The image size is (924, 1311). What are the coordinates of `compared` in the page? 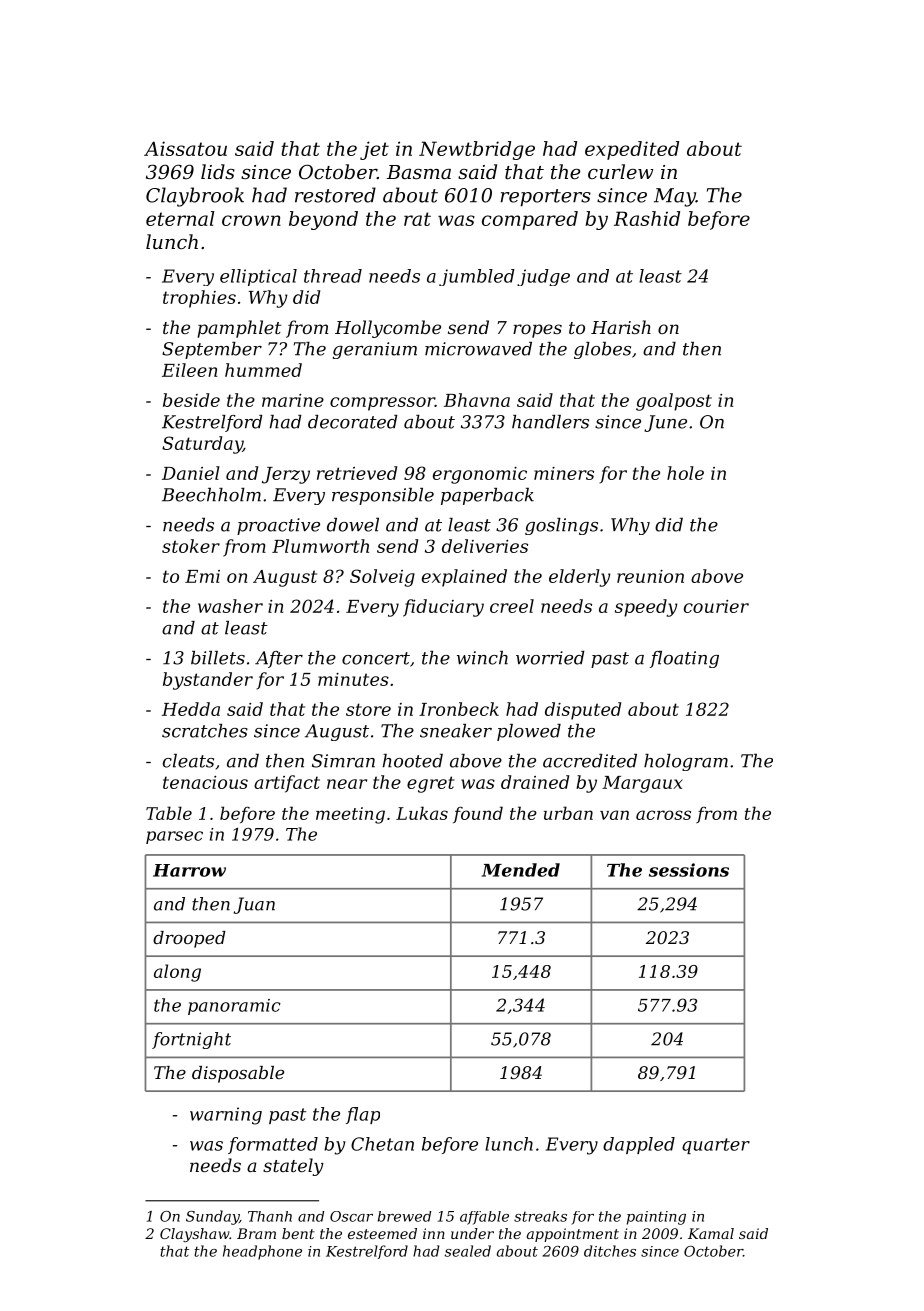 It's located at (530, 220).
